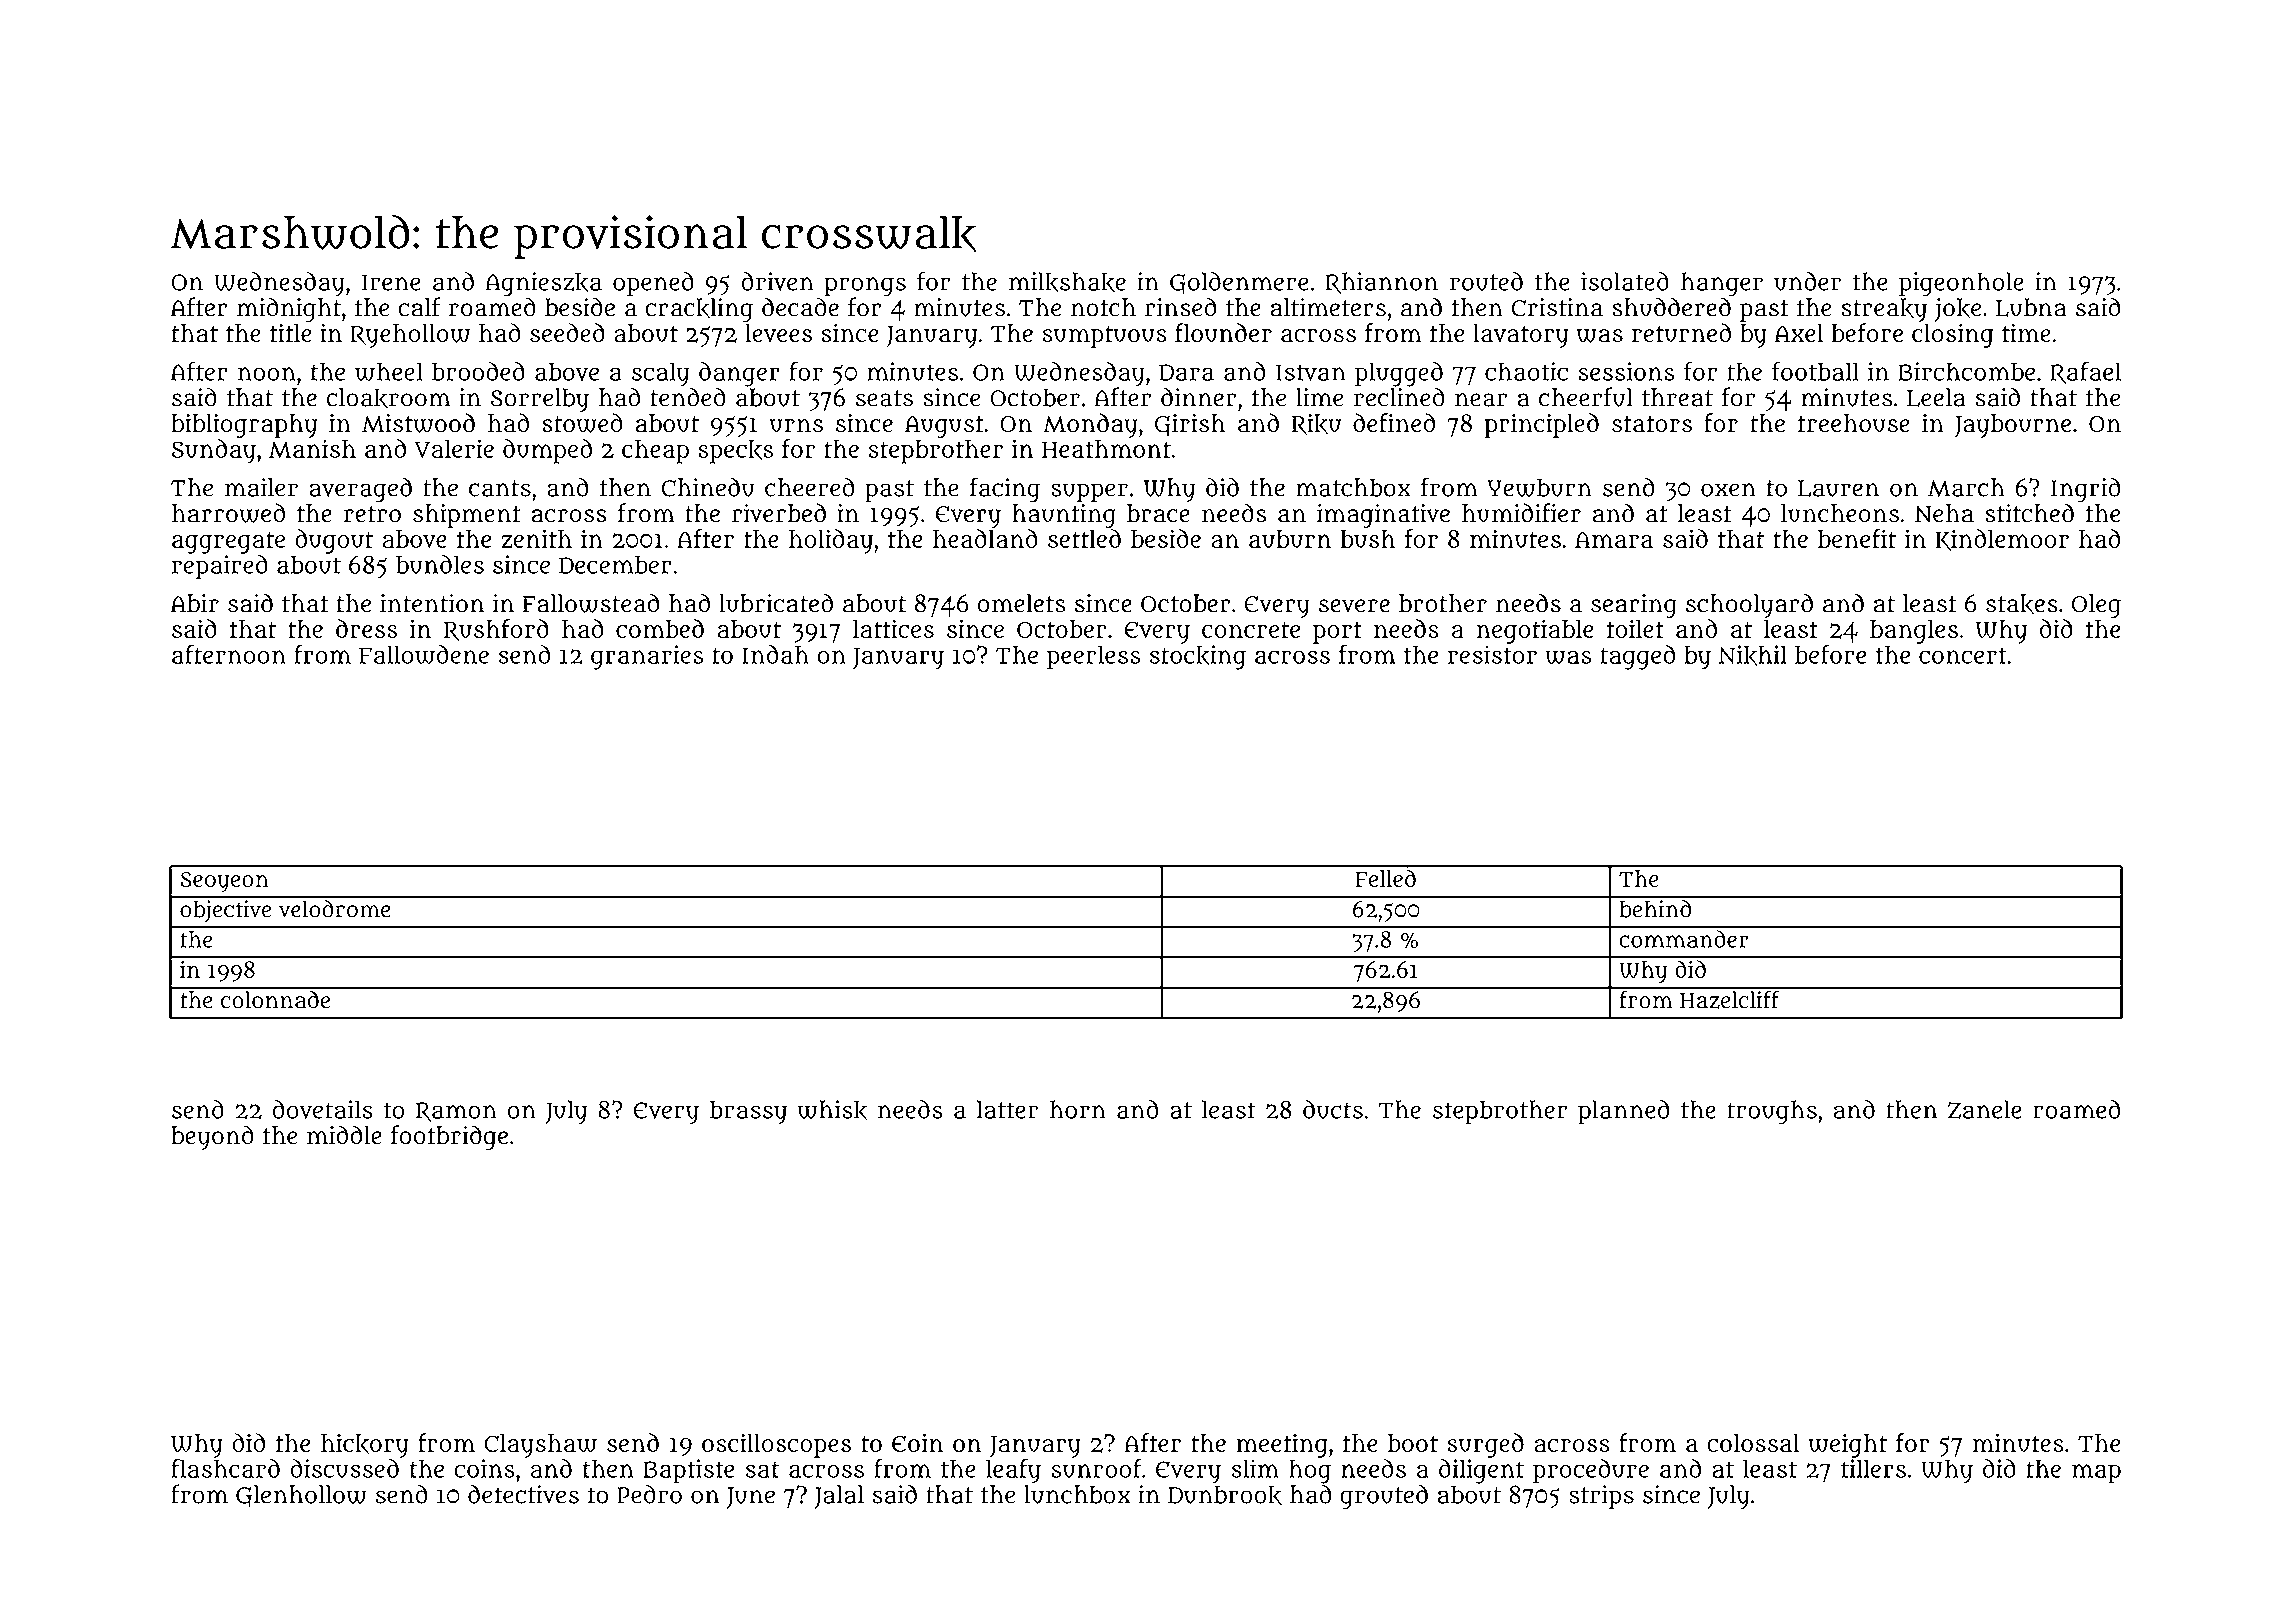 This screenshot has width=2292, height=1620. I want to click on pigeonhole, so click(1961, 284).
